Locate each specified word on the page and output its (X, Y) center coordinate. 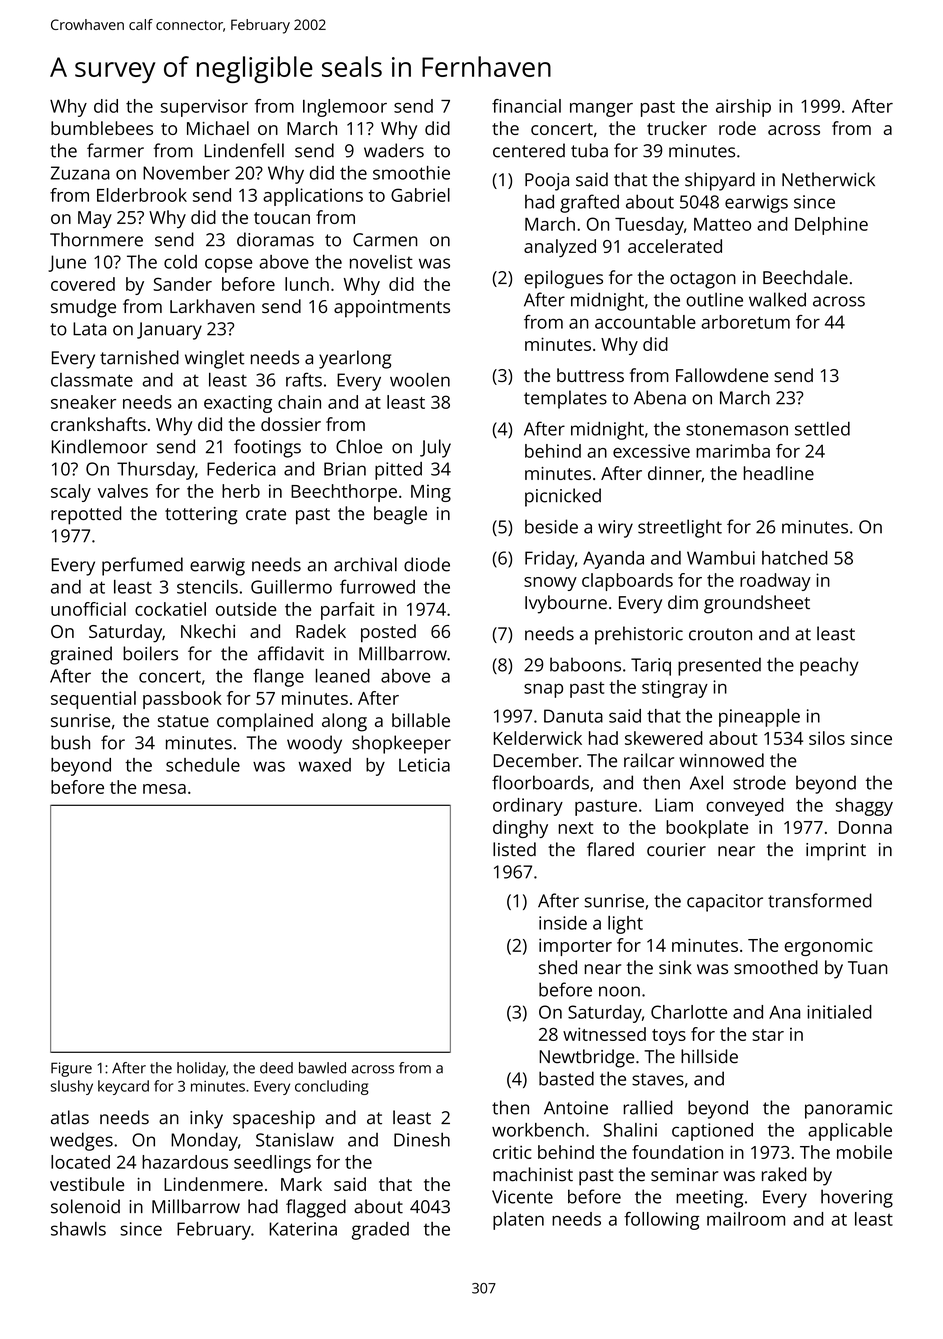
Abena (660, 397)
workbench (538, 1130)
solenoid (85, 1206)
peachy (829, 666)
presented (719, 666)
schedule (203, 765)
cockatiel (170, 609)
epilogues (563, 279)
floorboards (540, 782)
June (67, 263)
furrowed (377, 586)
